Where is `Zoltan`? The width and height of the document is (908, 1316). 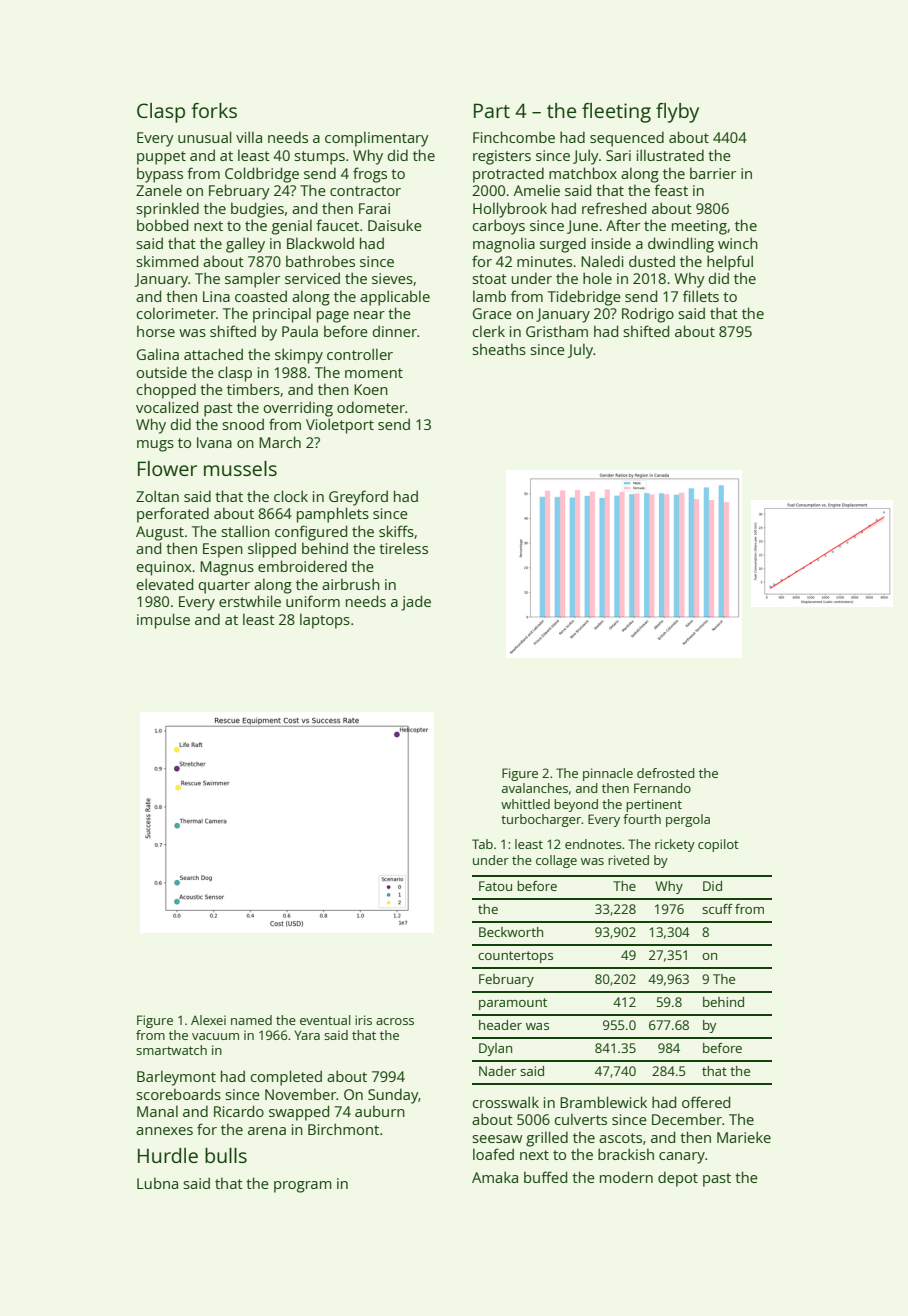 Zoltan is located at coordinates (157, 496).
